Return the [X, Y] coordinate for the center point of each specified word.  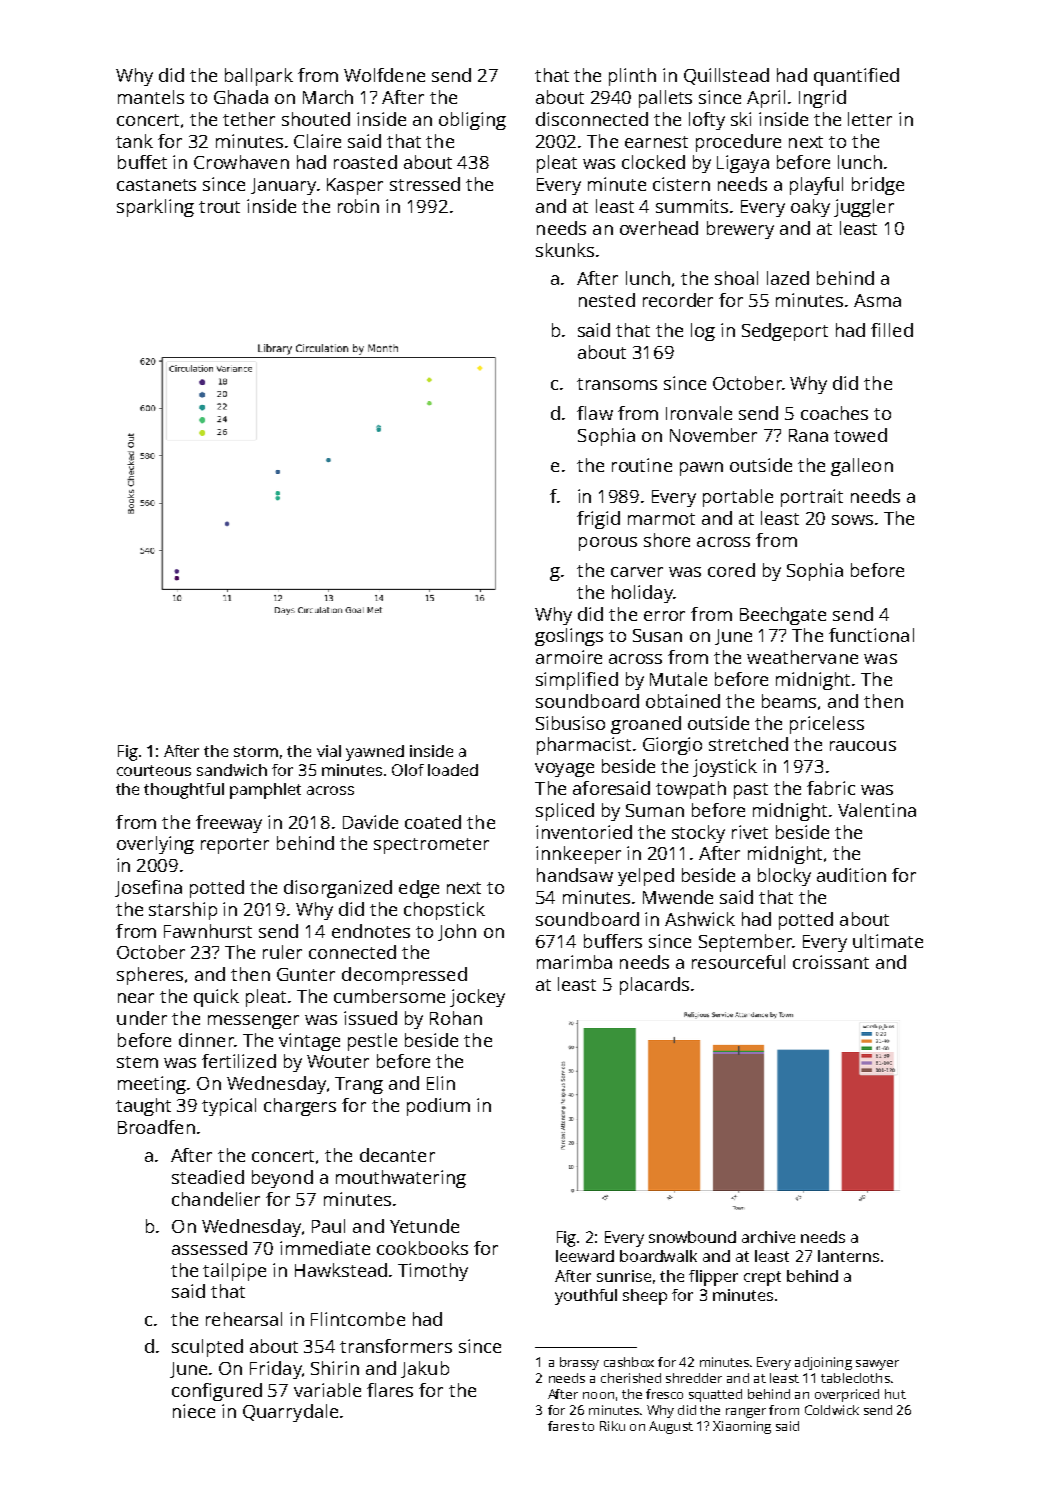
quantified [856, 77]
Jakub [425, 1369]
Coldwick [832, 1410]
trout [219, 207]
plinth [632, 77]
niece [194, 1411]
